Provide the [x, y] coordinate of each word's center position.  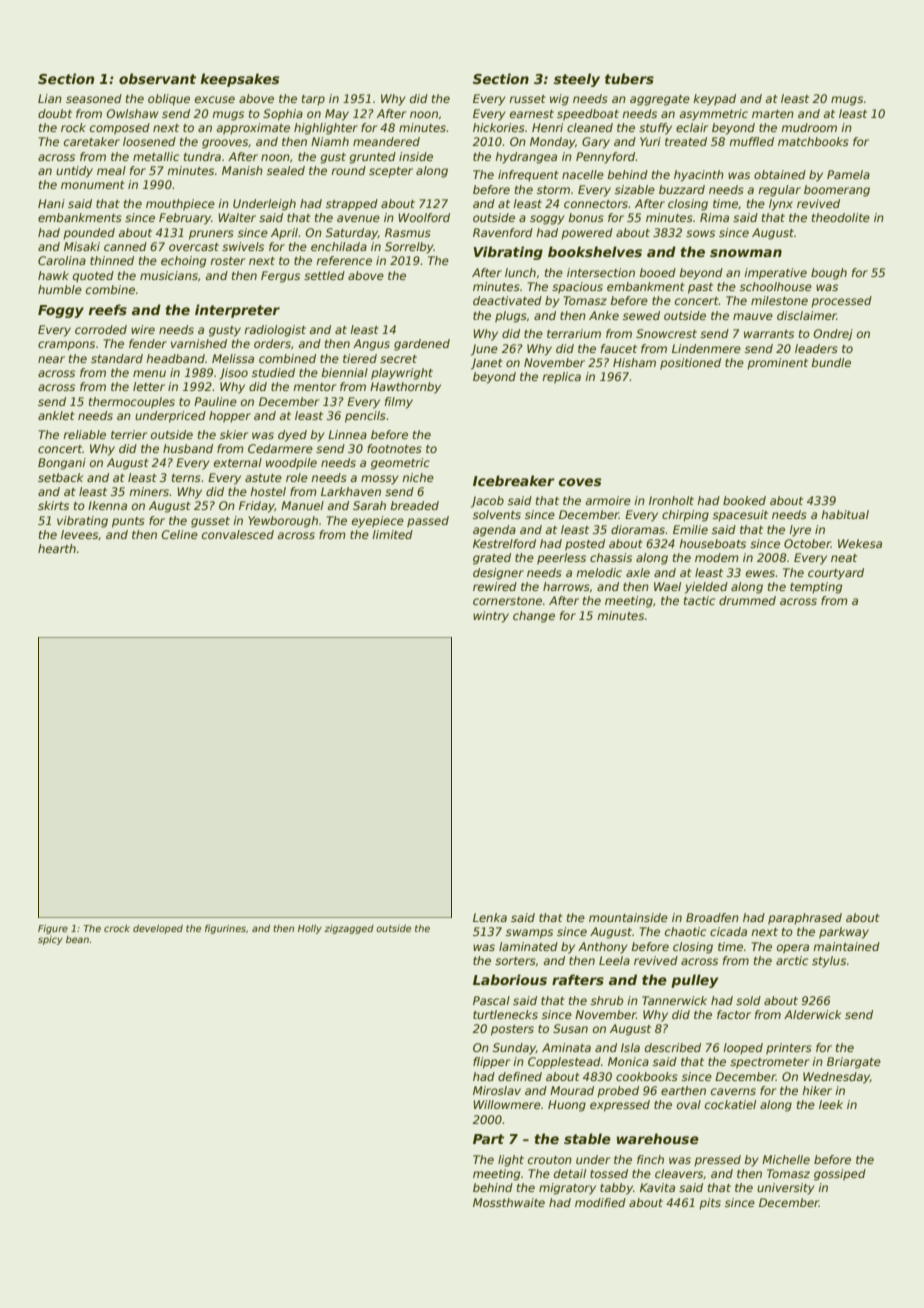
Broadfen [712, 917]
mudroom [809, 127]
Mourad [572, 1090]
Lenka [490, 917]
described [673, 1047]
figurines [225, 929]
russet [527, 99]
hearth [57, 548]
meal [111, 170]
